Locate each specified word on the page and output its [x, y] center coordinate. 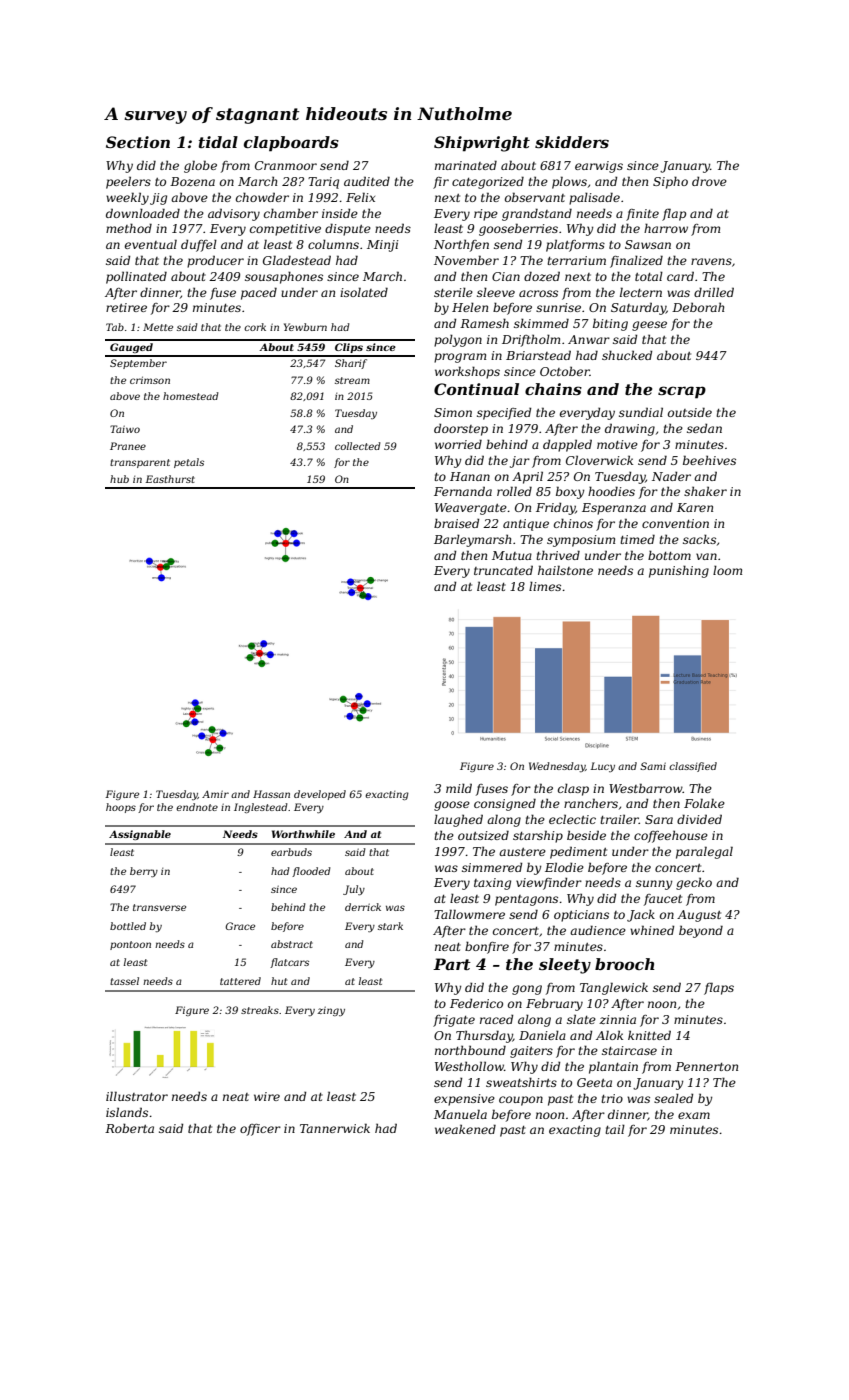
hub [119, 479]
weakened [465, 1129]
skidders [572, 142]
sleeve [496, 292]
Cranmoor [286, 165]
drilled [714, 292]
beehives [709, 460]
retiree [126, 307]
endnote [197, 807]
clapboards [291, 144]
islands [127, 1112]
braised [456, 523]
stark [390, 926]
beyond [701, 931]
